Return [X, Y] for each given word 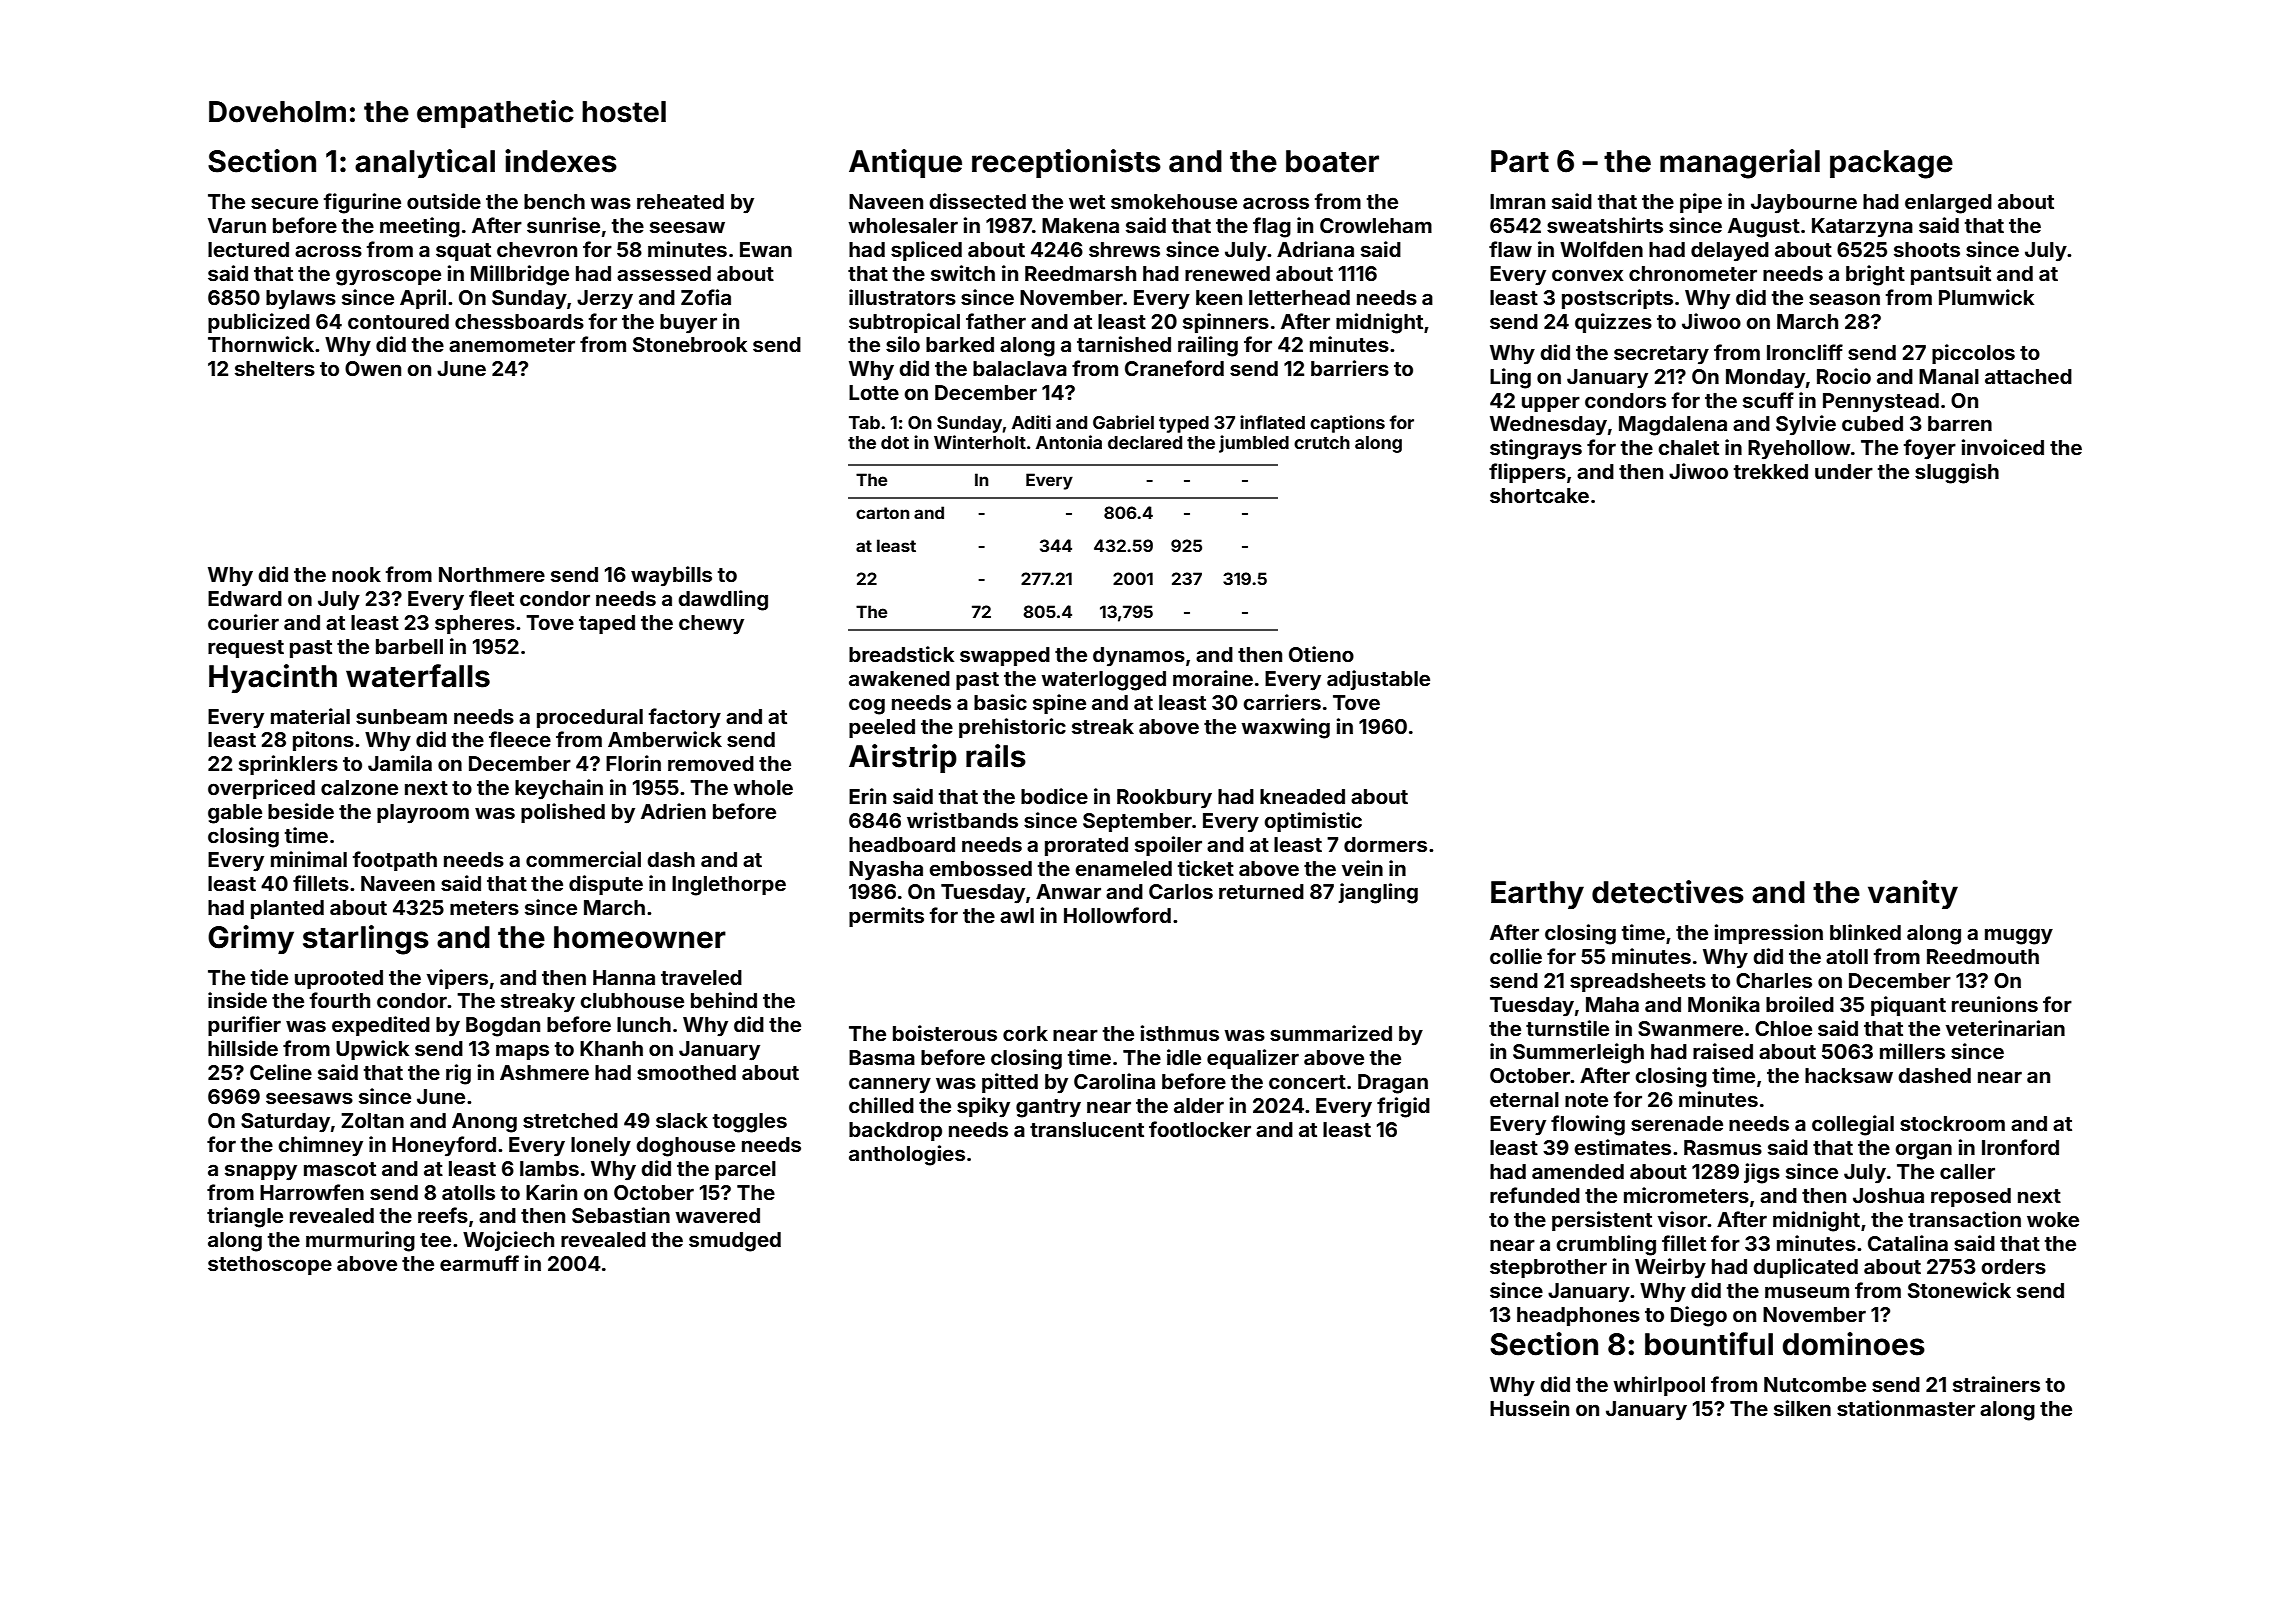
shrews [1124, 249]
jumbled [1254, 444]
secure [284, 203]
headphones [1578, 1316]
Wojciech [508, 1241]
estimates [1622, 1147]
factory [685, 718]
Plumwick [1986, 297]
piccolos [1973, 354]
